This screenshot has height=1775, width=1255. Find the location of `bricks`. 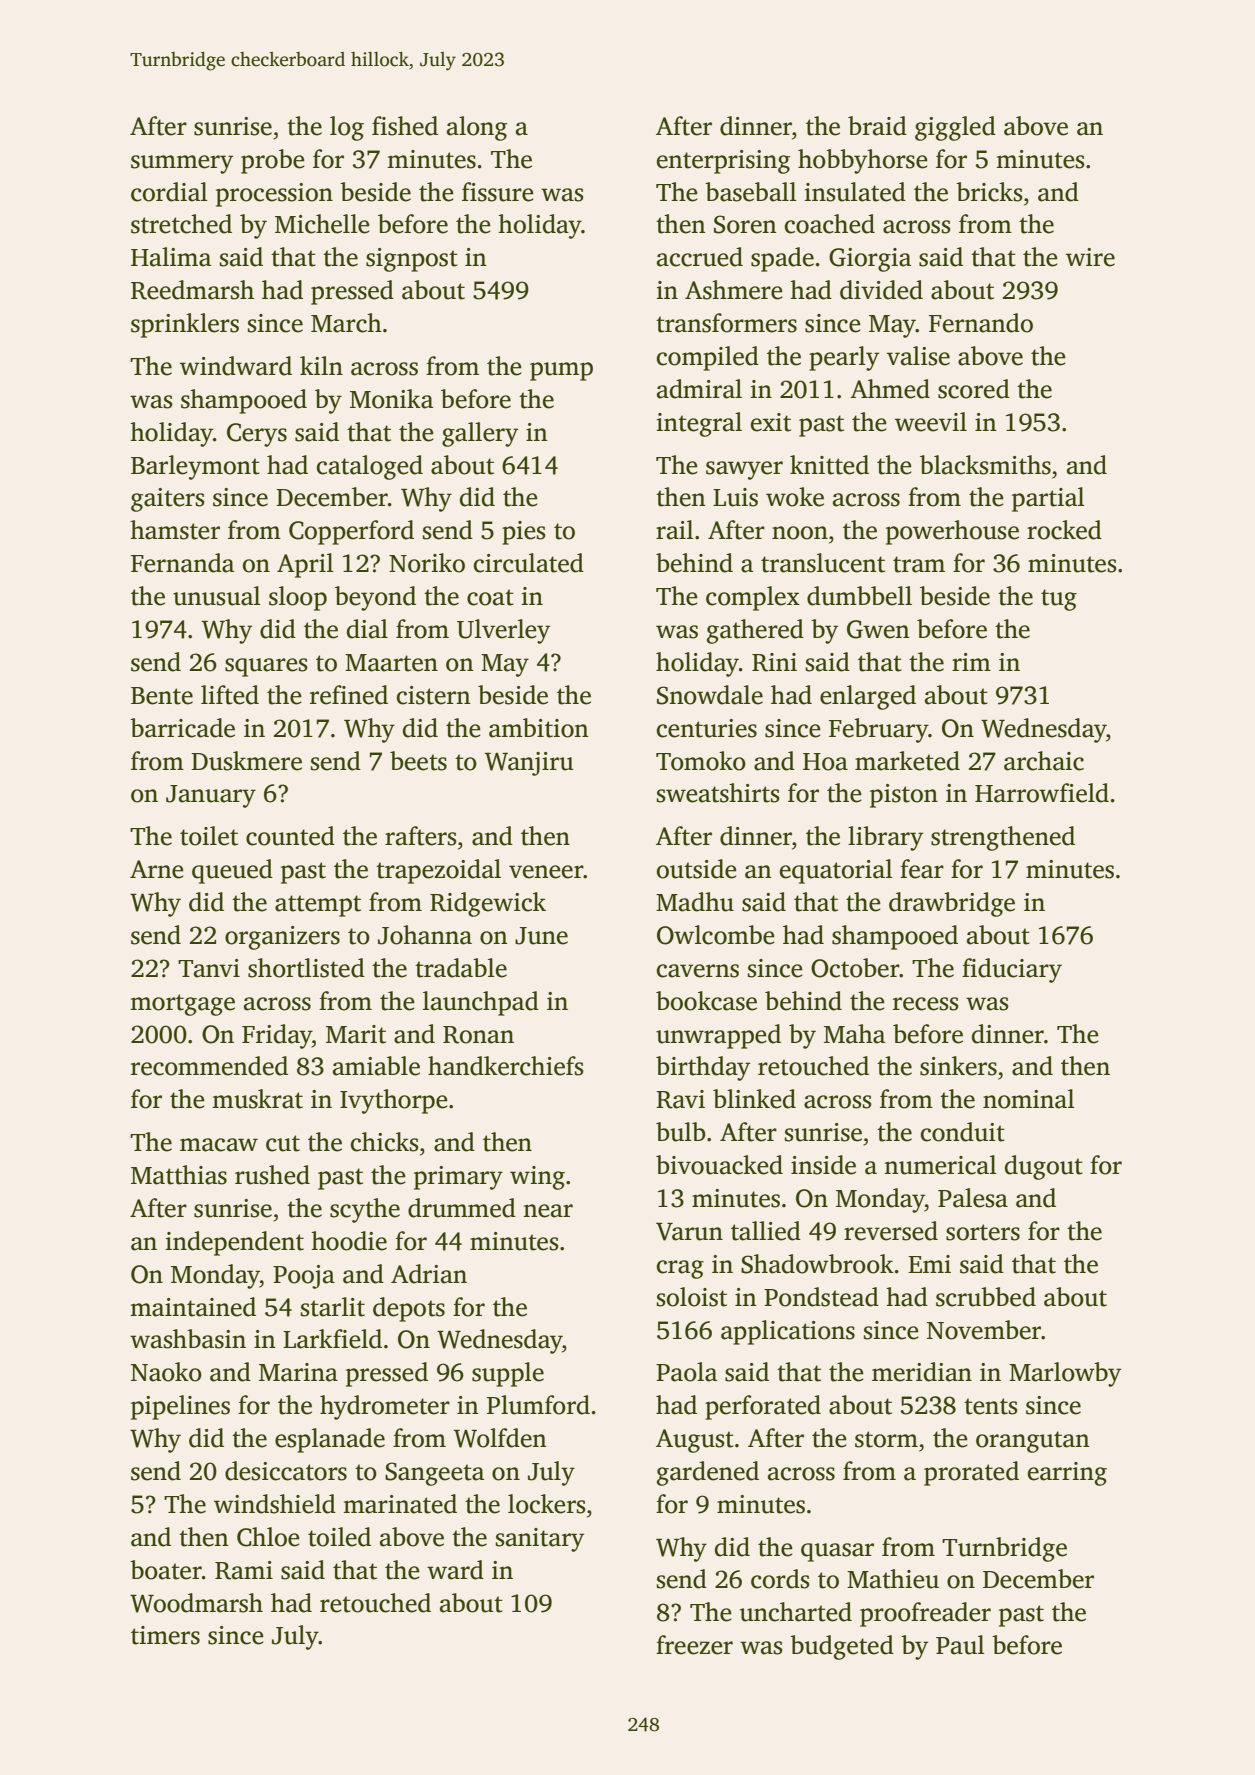

bricks is located at coordinates (989, 192).
